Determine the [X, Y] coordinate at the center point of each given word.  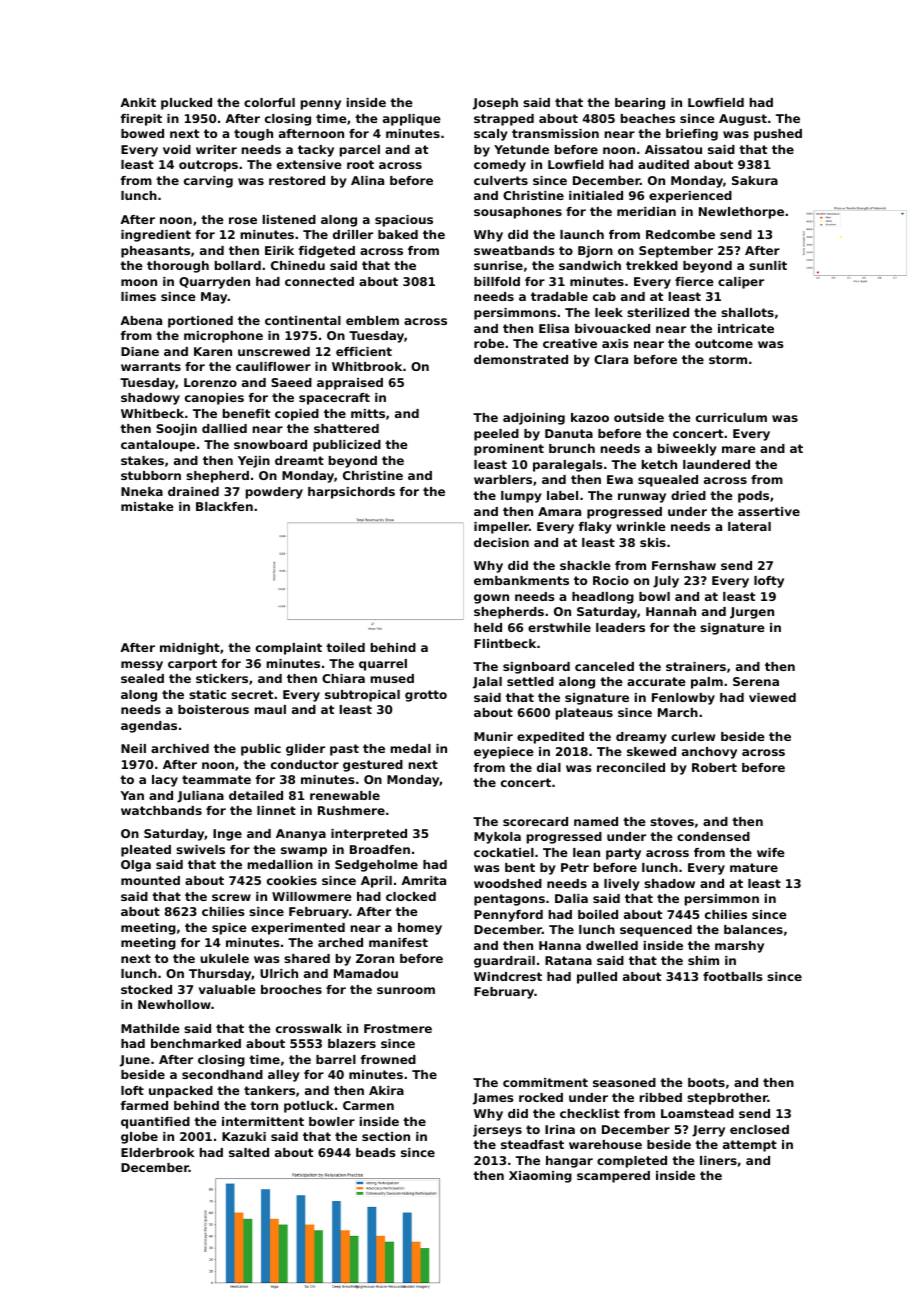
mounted [150, 880]
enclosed [759, 1129]
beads [375, 1152]
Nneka [142, 491]
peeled [496, 435]
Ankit [138, 102]
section [386, 1136]
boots [706, 1082]
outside [639, 417]
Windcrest [508, 976]
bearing [640, 104]
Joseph [495, 104]
